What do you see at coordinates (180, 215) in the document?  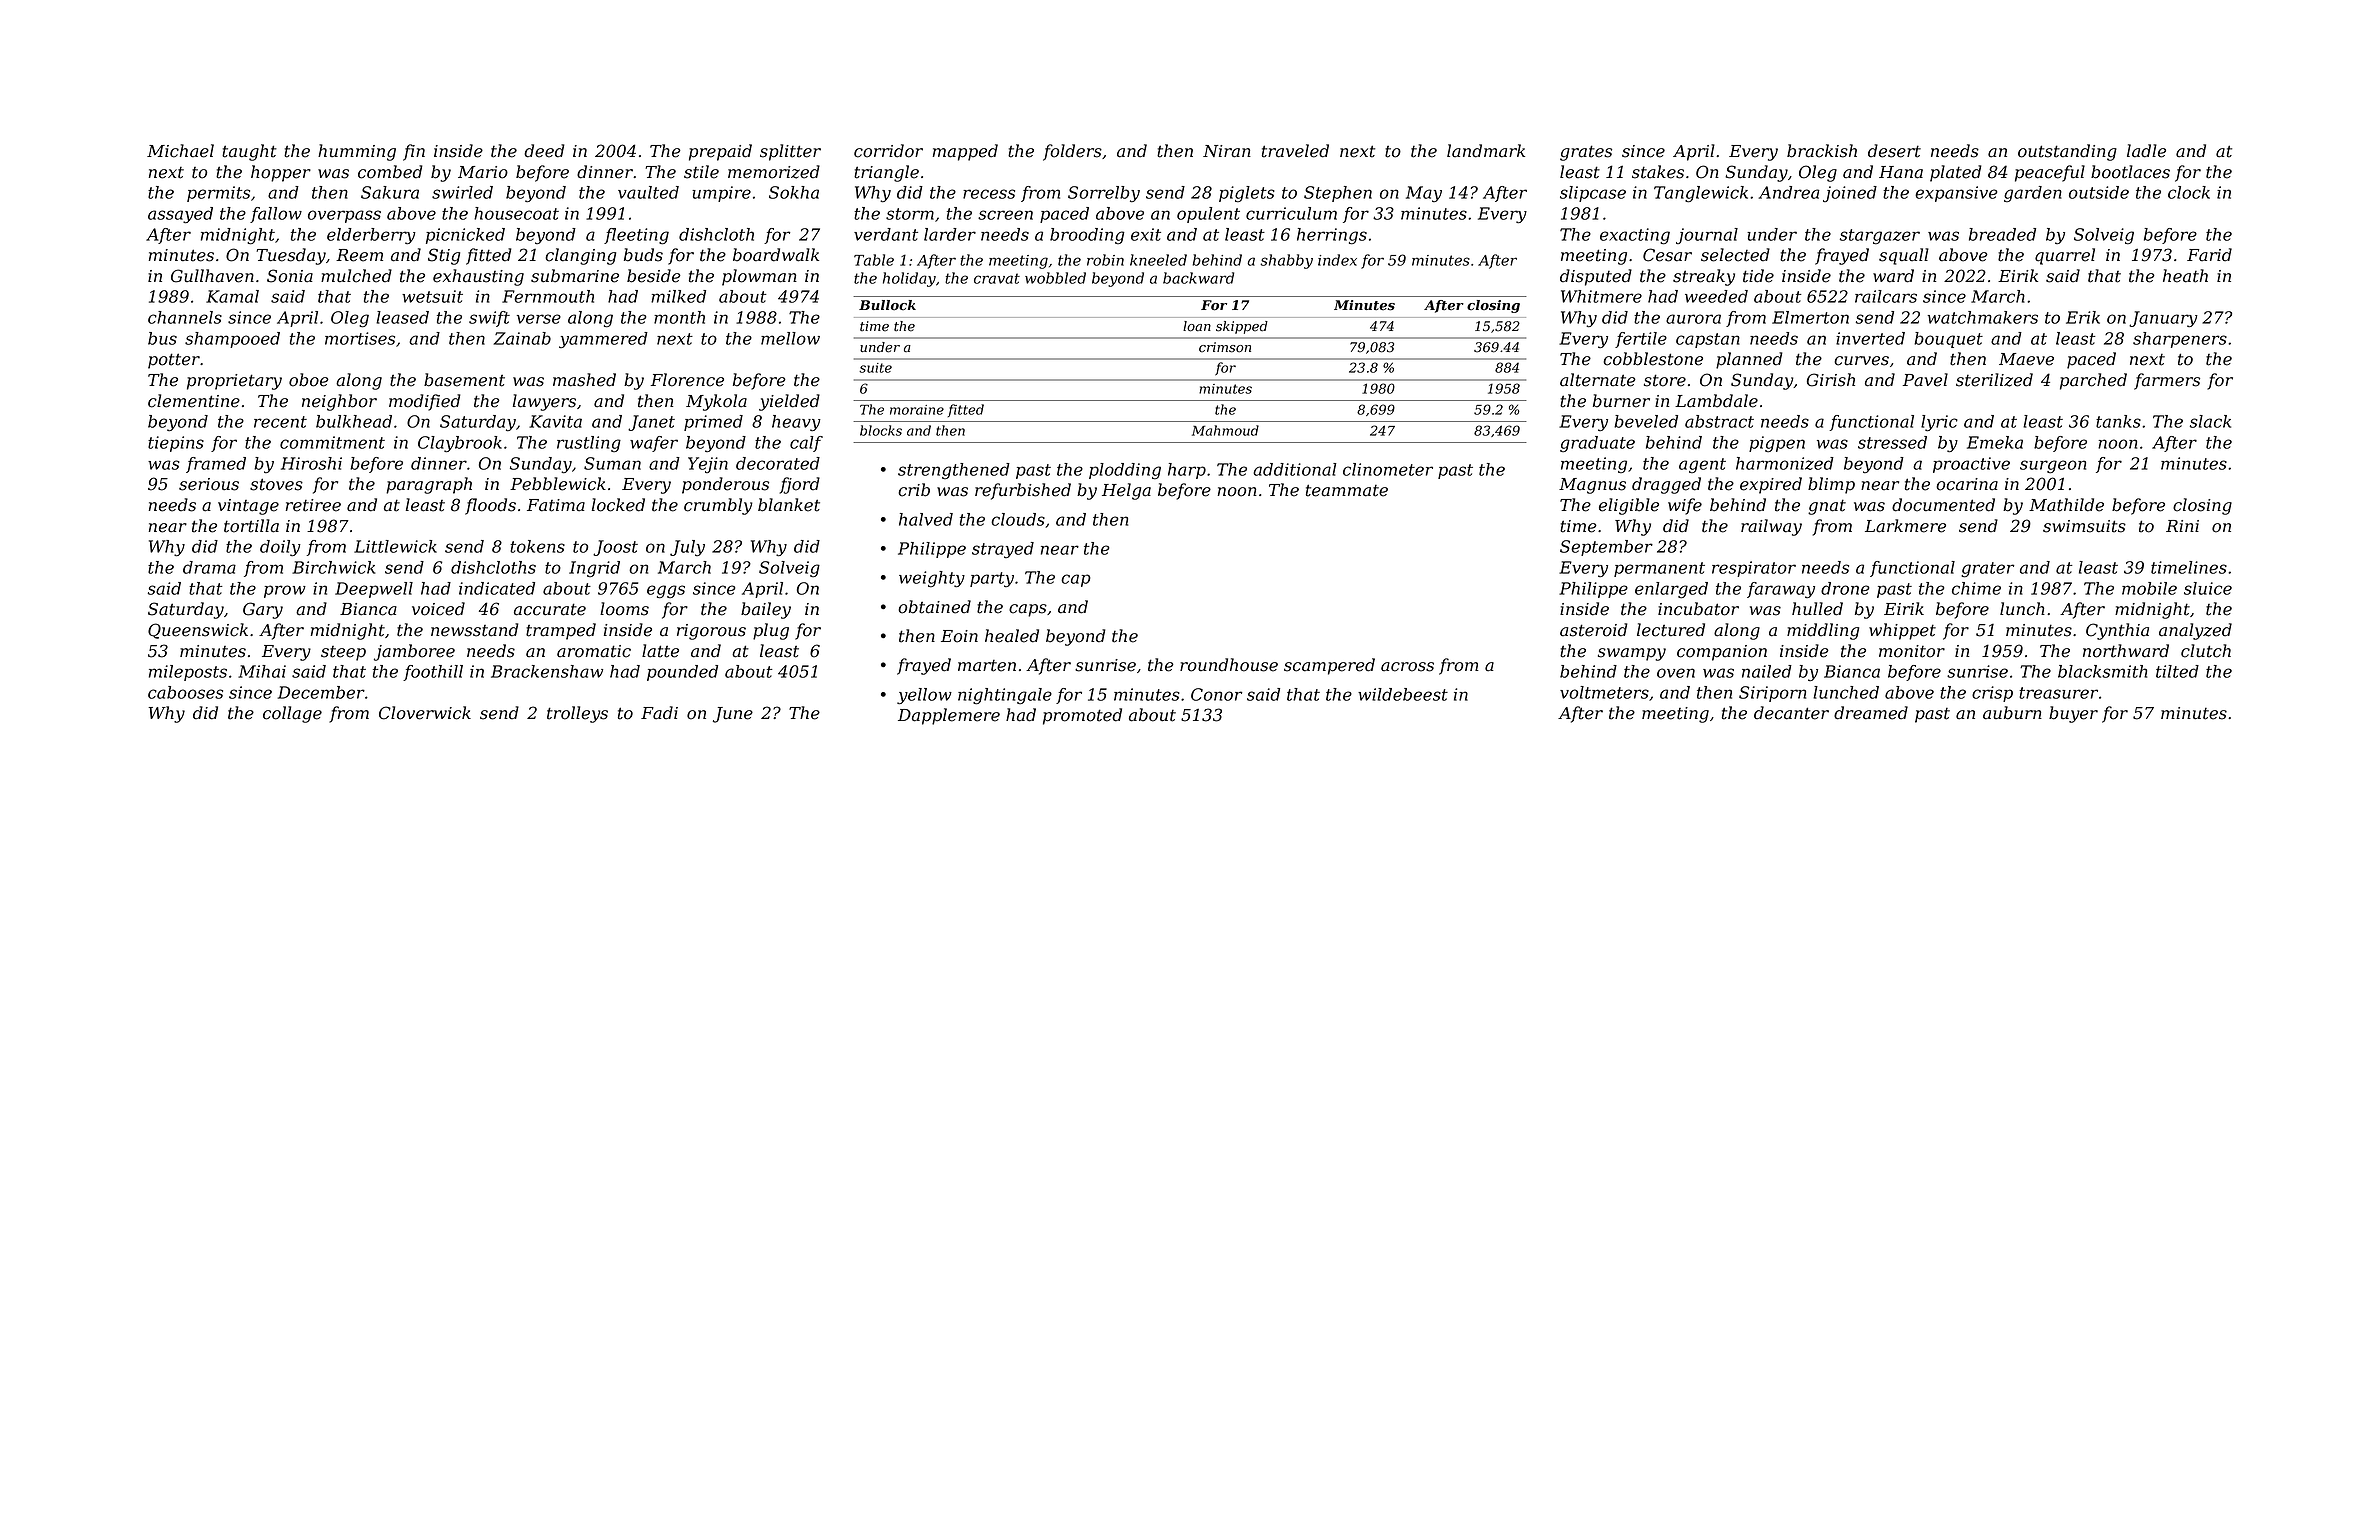 I see `assayed` at bounding box center [180, 215].
